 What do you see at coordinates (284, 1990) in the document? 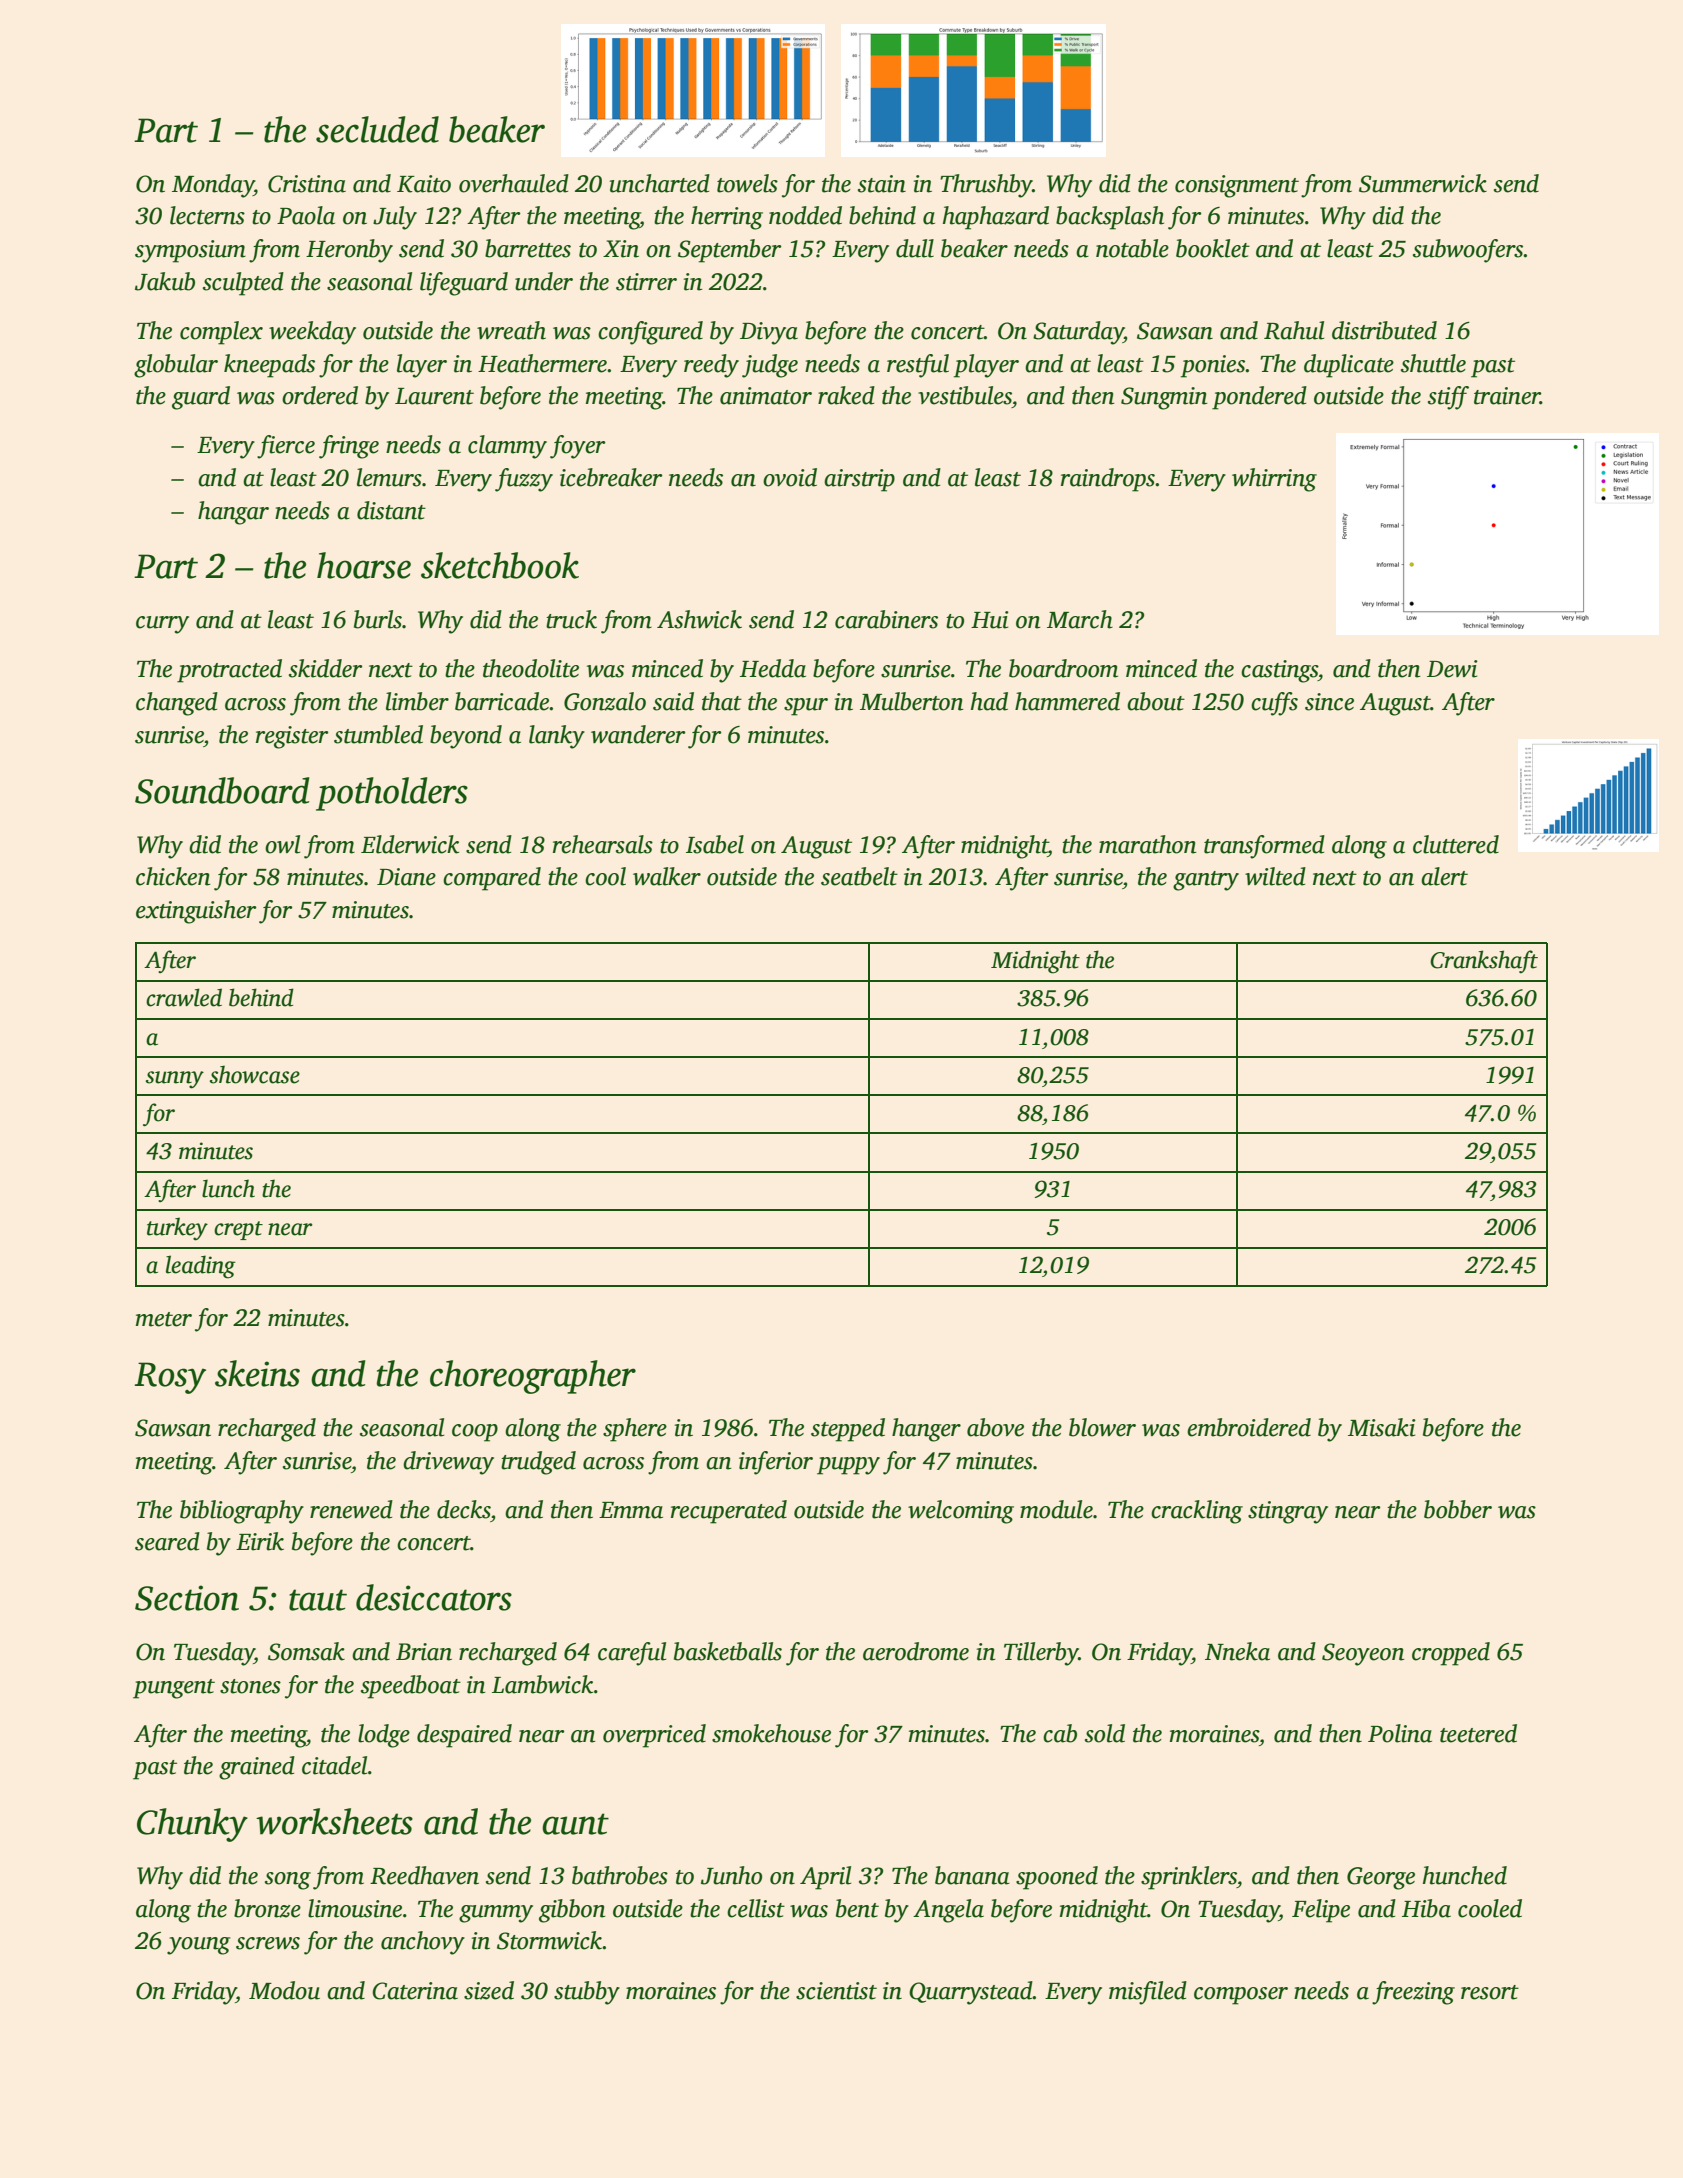
I see `Modou` at bounding box center [284, 1990].
